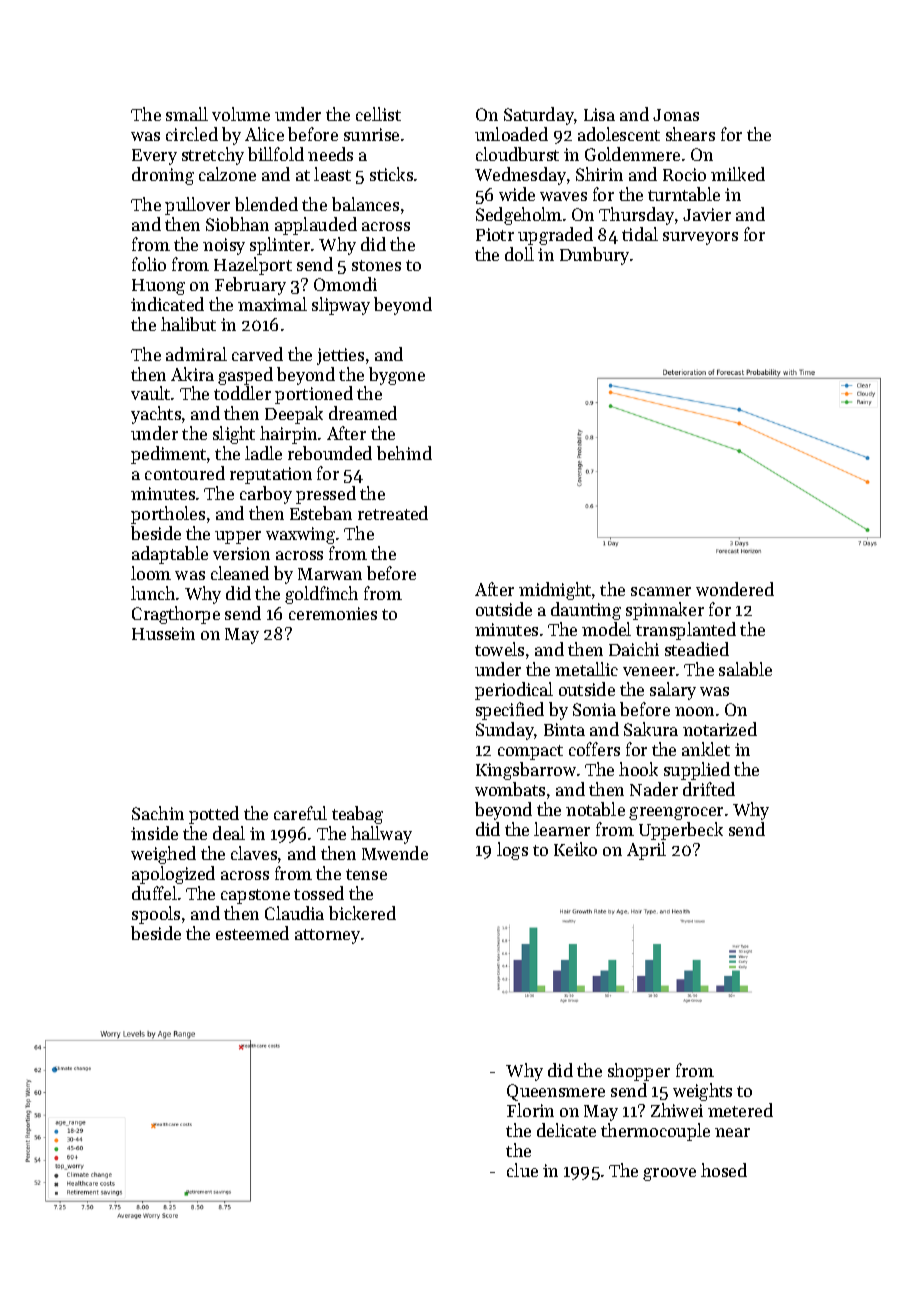  I want to click on ceremonies, so click(333, 613).
